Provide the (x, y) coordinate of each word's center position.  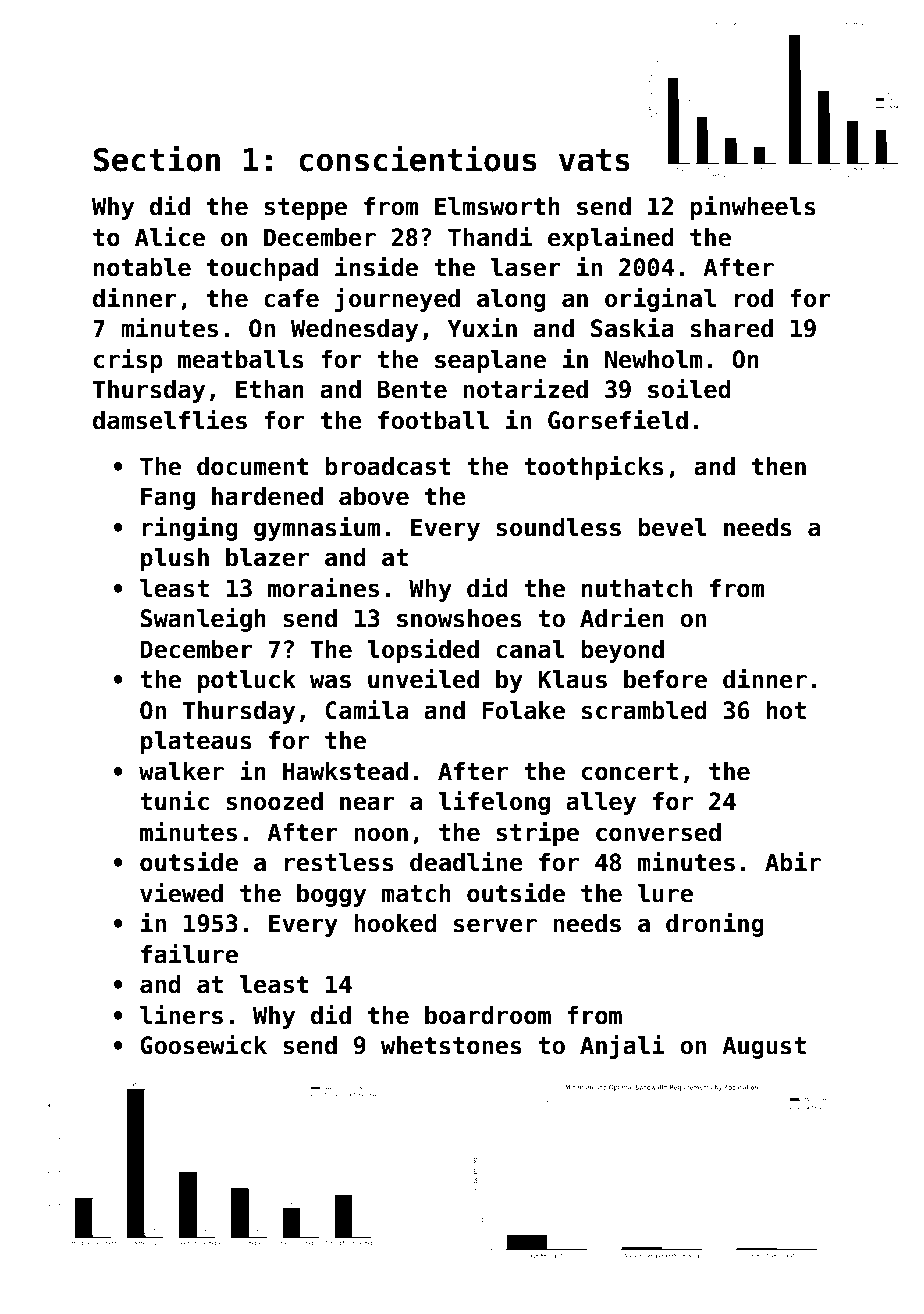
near (367, 803)
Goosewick (203, 1045)
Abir (793, 862)
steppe (305, 209)
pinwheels (753, 208)
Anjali (622, 1047)
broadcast (388, 466)
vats (594, 160)
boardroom (488, 1015)
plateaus (196, 742)
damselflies (170, 420)
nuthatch (637, 588)
